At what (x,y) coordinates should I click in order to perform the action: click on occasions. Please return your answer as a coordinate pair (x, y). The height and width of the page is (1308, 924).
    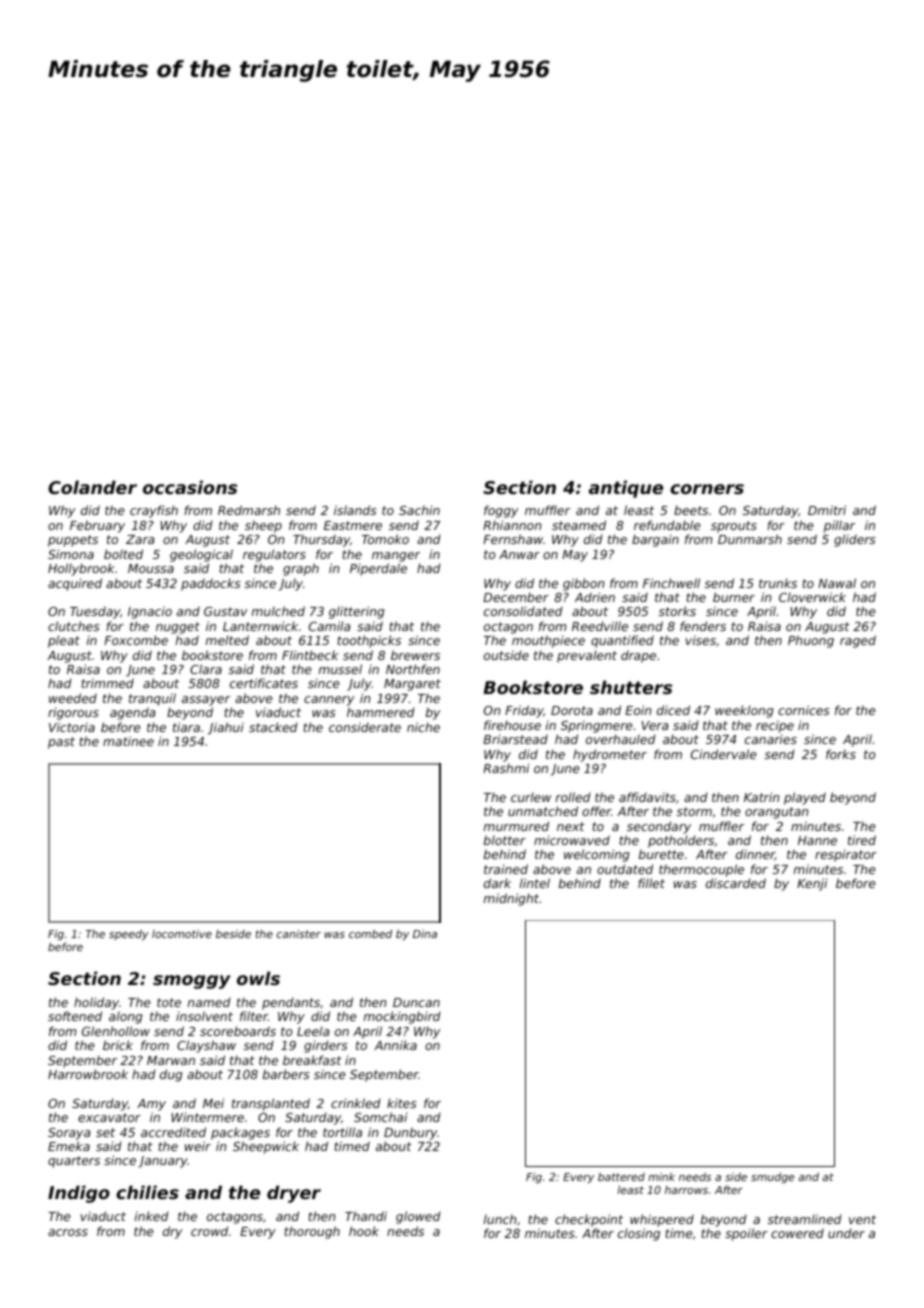
    Looking at the image, I should click on (190, 487).
